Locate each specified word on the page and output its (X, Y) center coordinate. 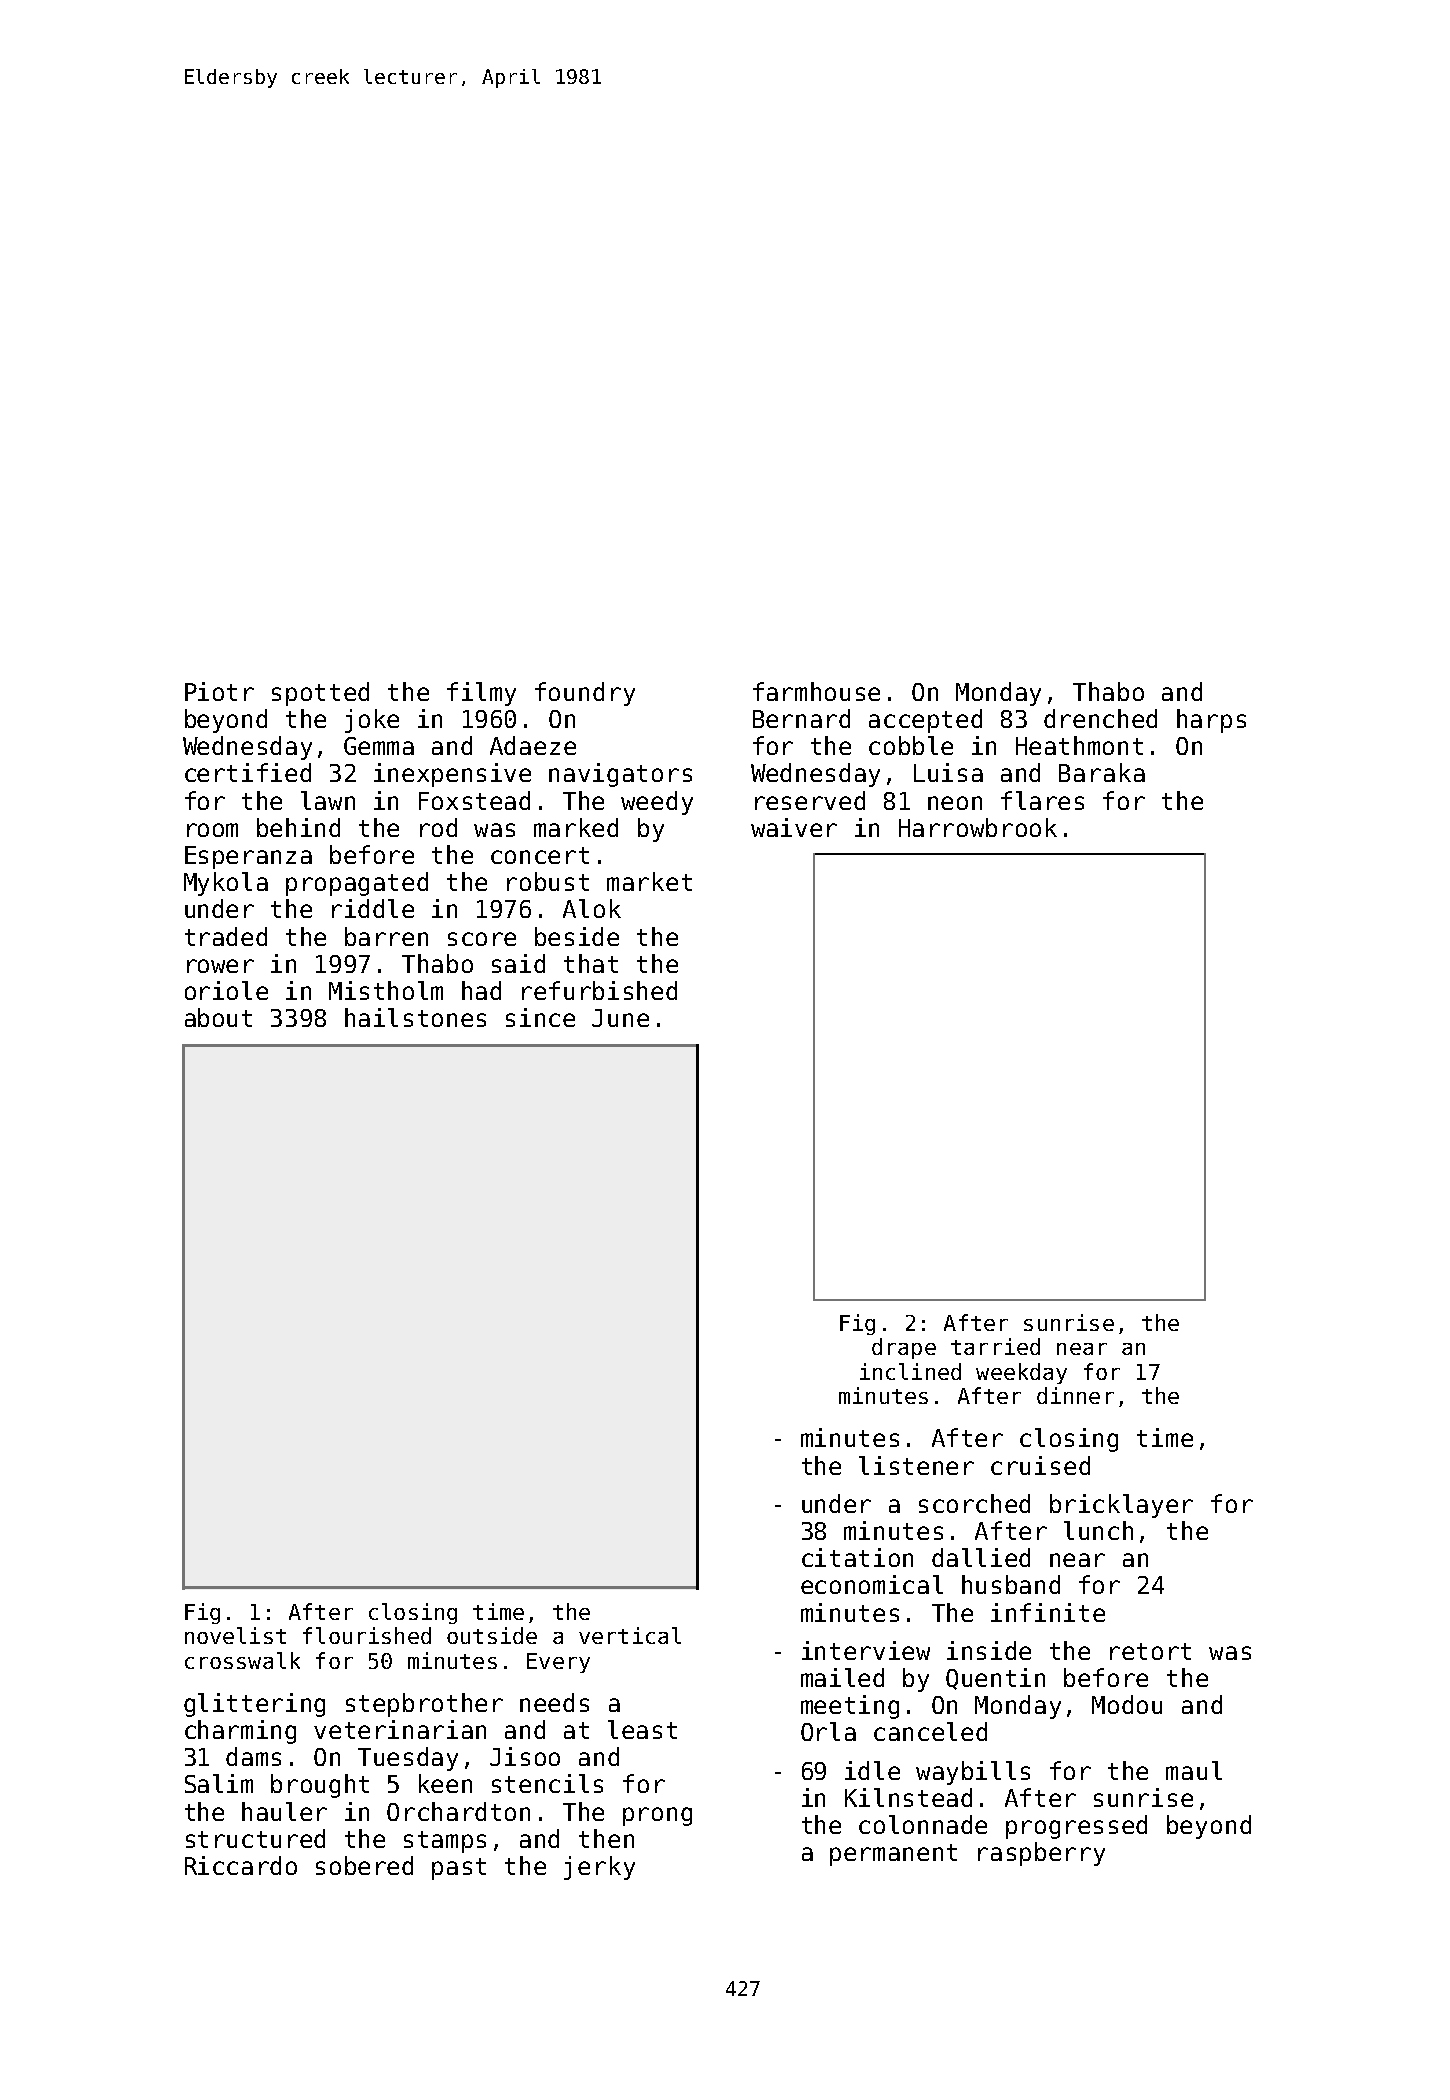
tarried (995, 1346)
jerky (599, 1868)
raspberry (1041, 1854)
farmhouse (816, 691)
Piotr (219, 691)
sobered (364, 1865)
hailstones (415, 1017)
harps (1211, 721)
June (620, 1018)
